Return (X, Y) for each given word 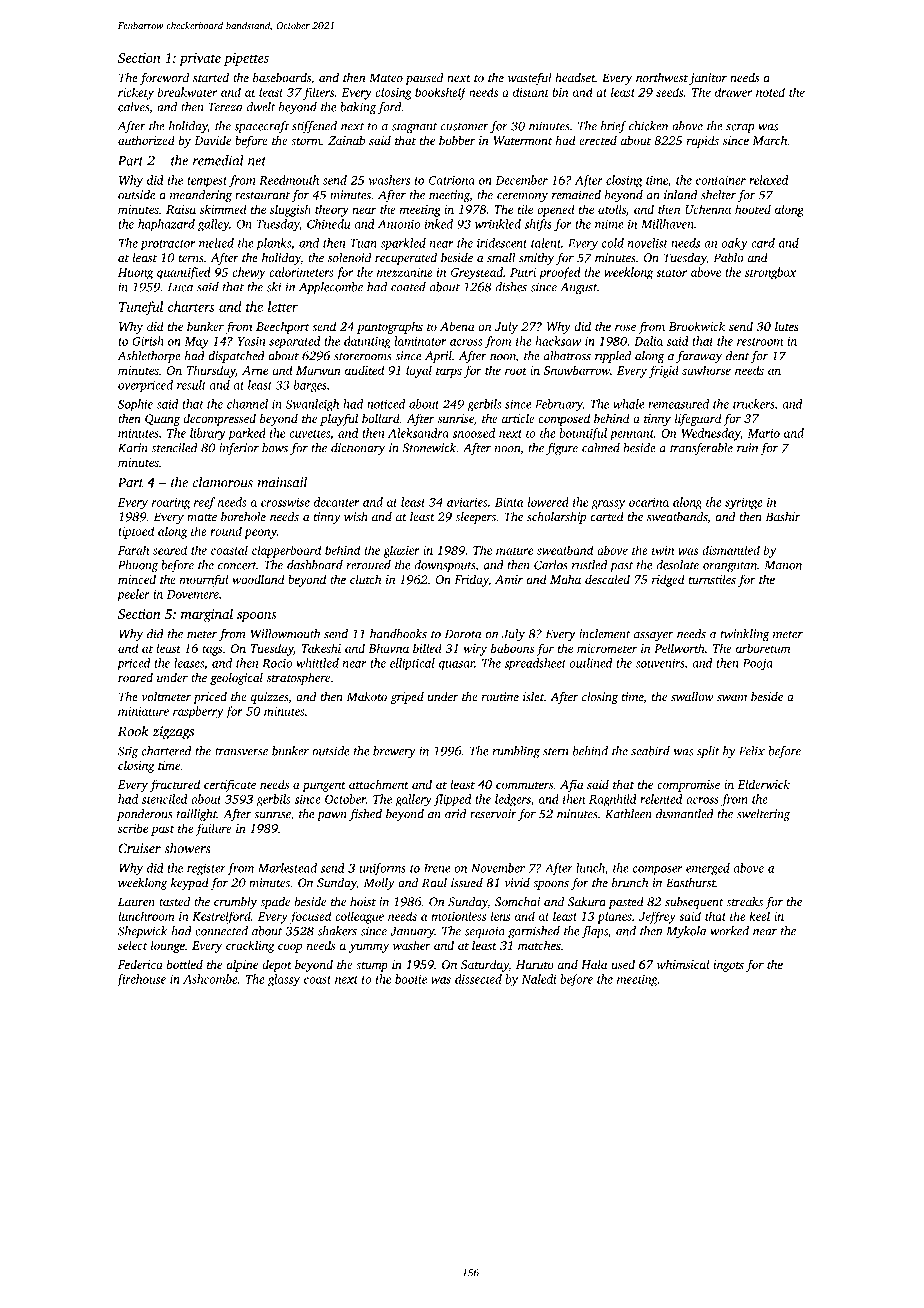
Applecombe (331, 288)
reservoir (493, 814)
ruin (747, 448)
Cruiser (139, 848)
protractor (168, 245)
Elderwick (764, 784)
